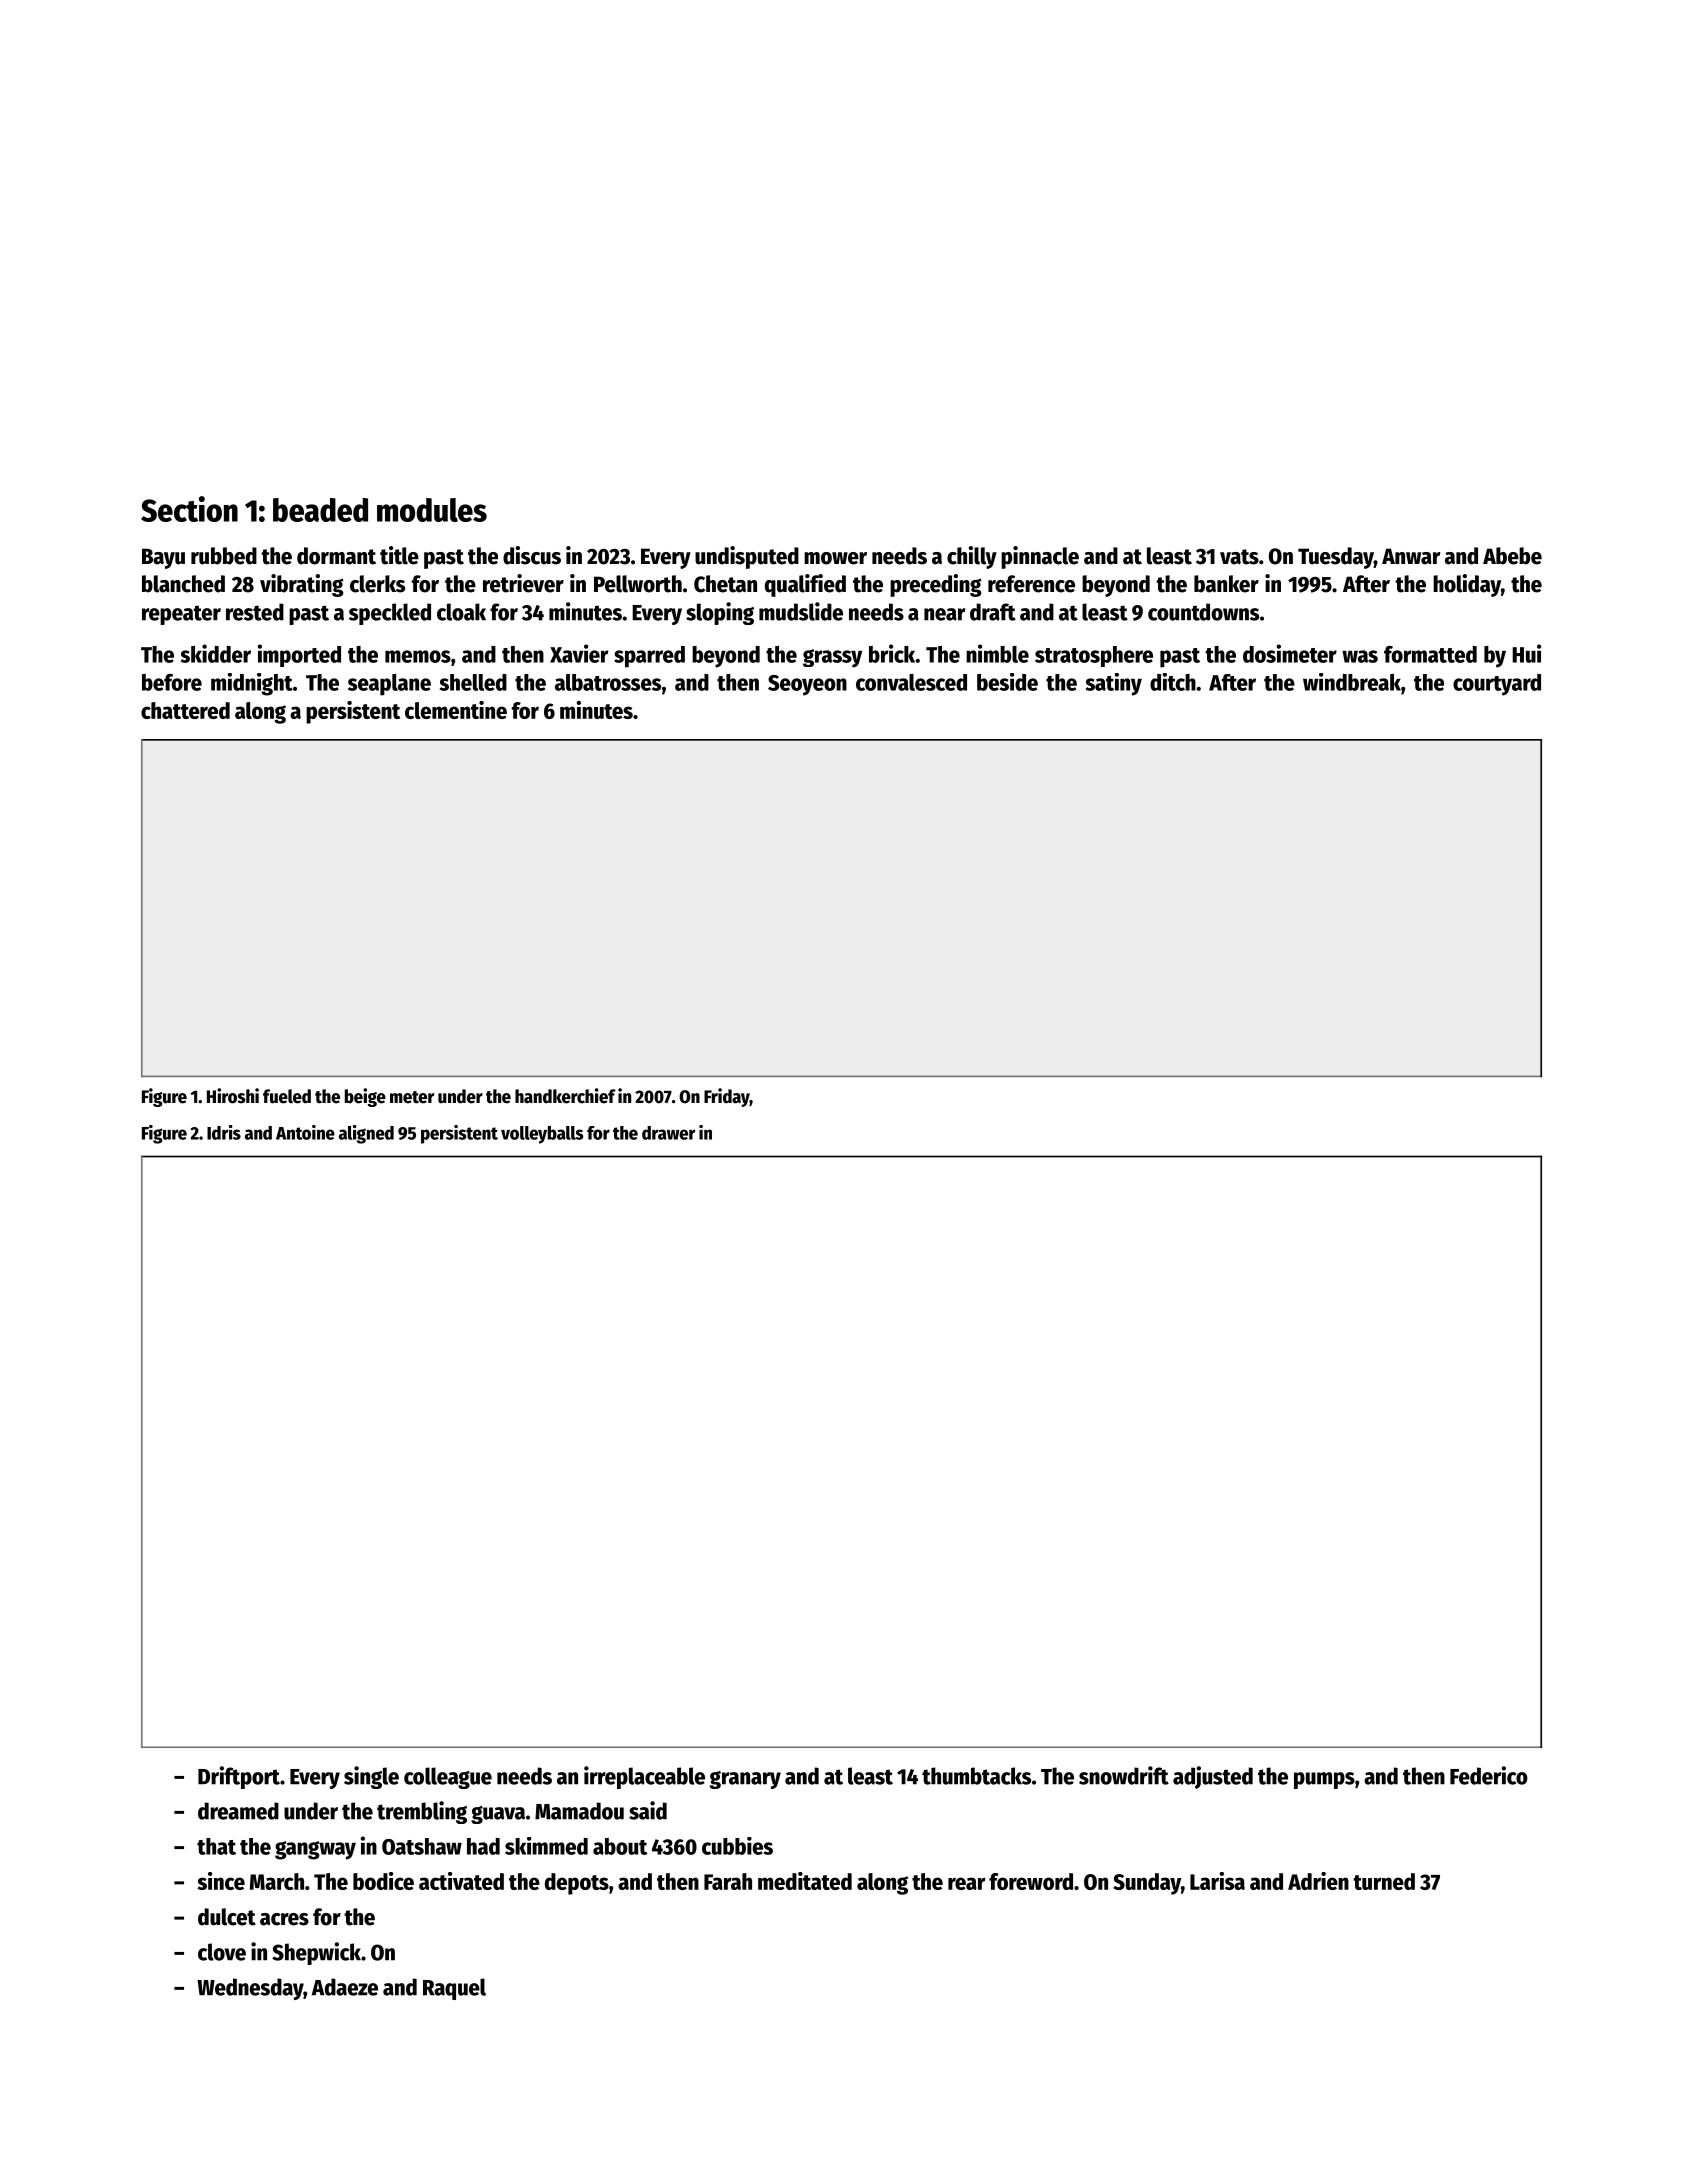 The width and height of the screenshot is (1683, 2178). What do you see at coordinates (1147, 1884) in the screenshot?
I see `Sunday` at bounding box center [1147, 1884].
